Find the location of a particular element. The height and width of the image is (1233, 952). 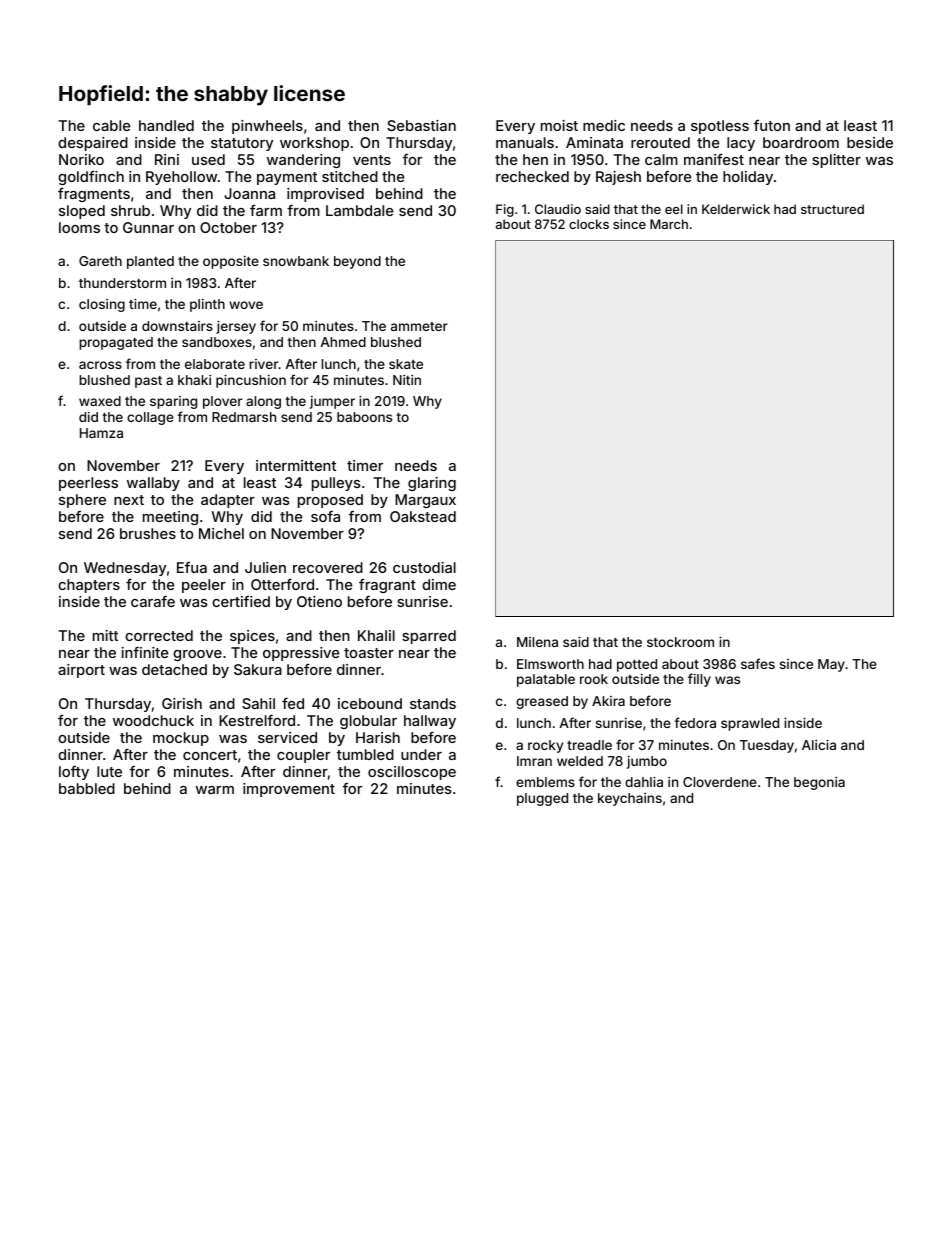

babbled is located at coordinates (87, 788).
